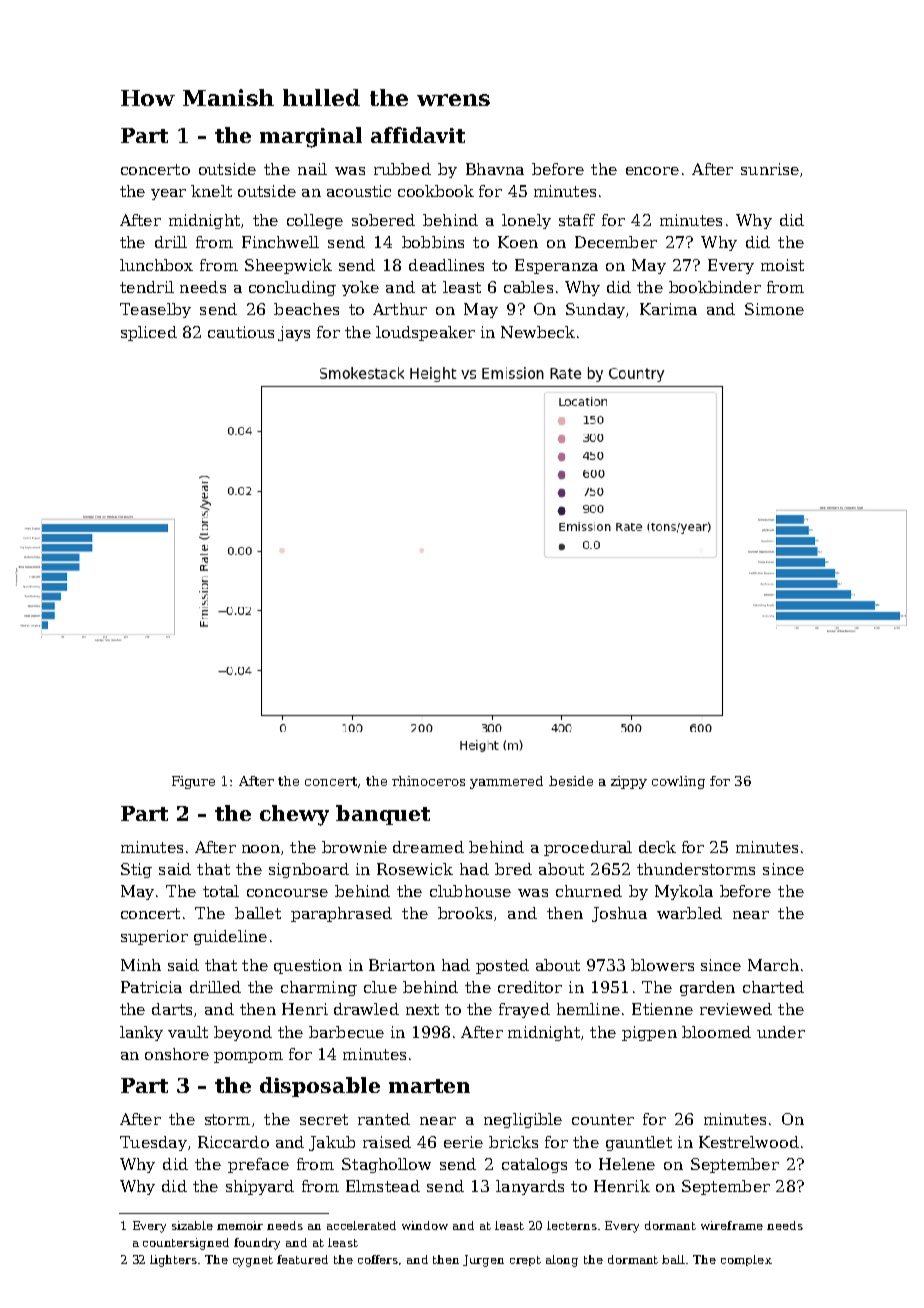  Describe the element at coordinates (136, 870) in the document. I see `Stig` at that location.
